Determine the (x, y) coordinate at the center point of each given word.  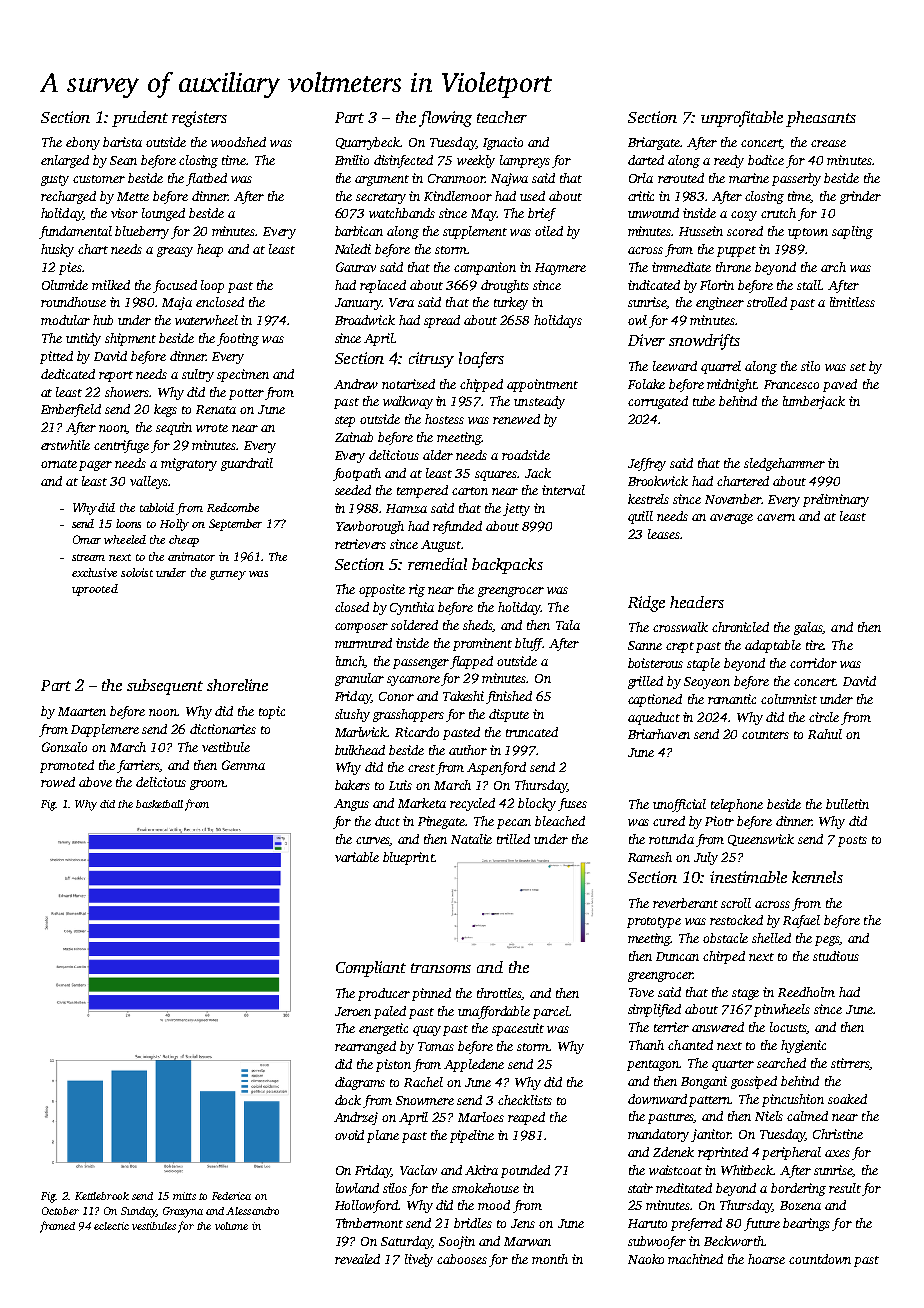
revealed (357, 1259)
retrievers (360, 544)
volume (231, 1226)
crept (680, 647)
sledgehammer (784, 464)
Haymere (560, 269)
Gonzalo (64, 747)
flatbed (206, 179)
